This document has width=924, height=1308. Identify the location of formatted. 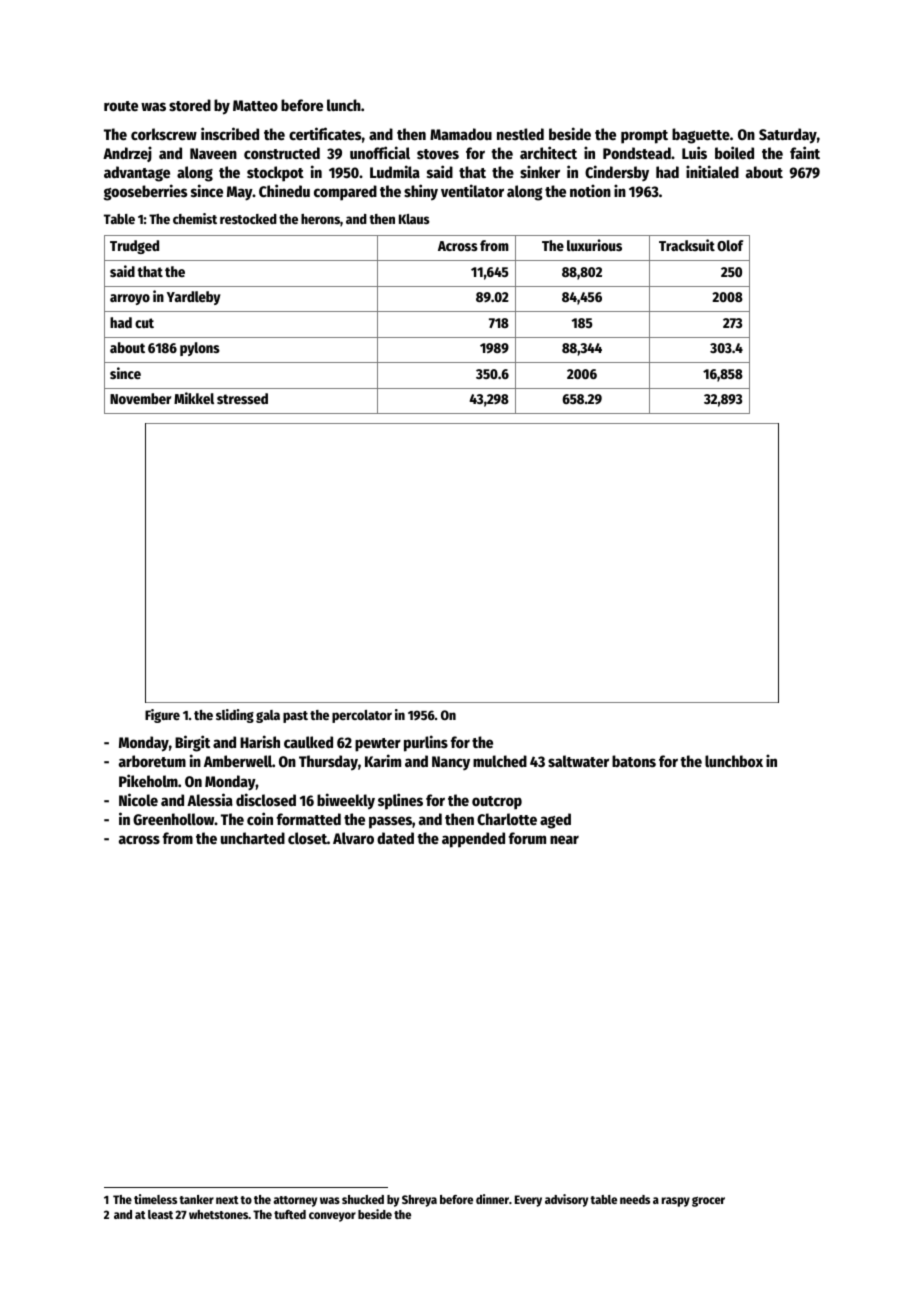
(309, 819).
